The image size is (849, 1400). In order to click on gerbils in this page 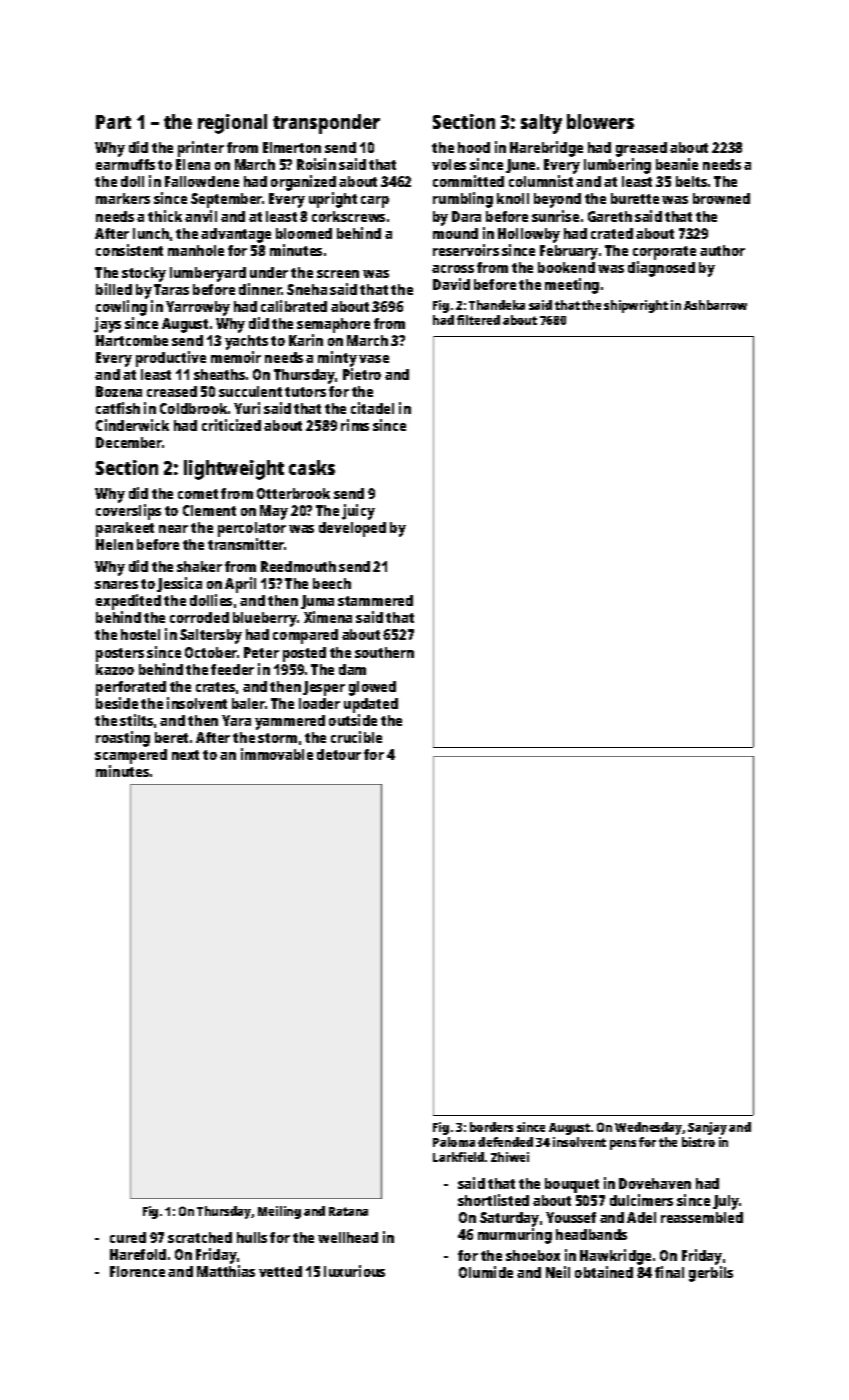, I will do `click(711, 1274)`.
